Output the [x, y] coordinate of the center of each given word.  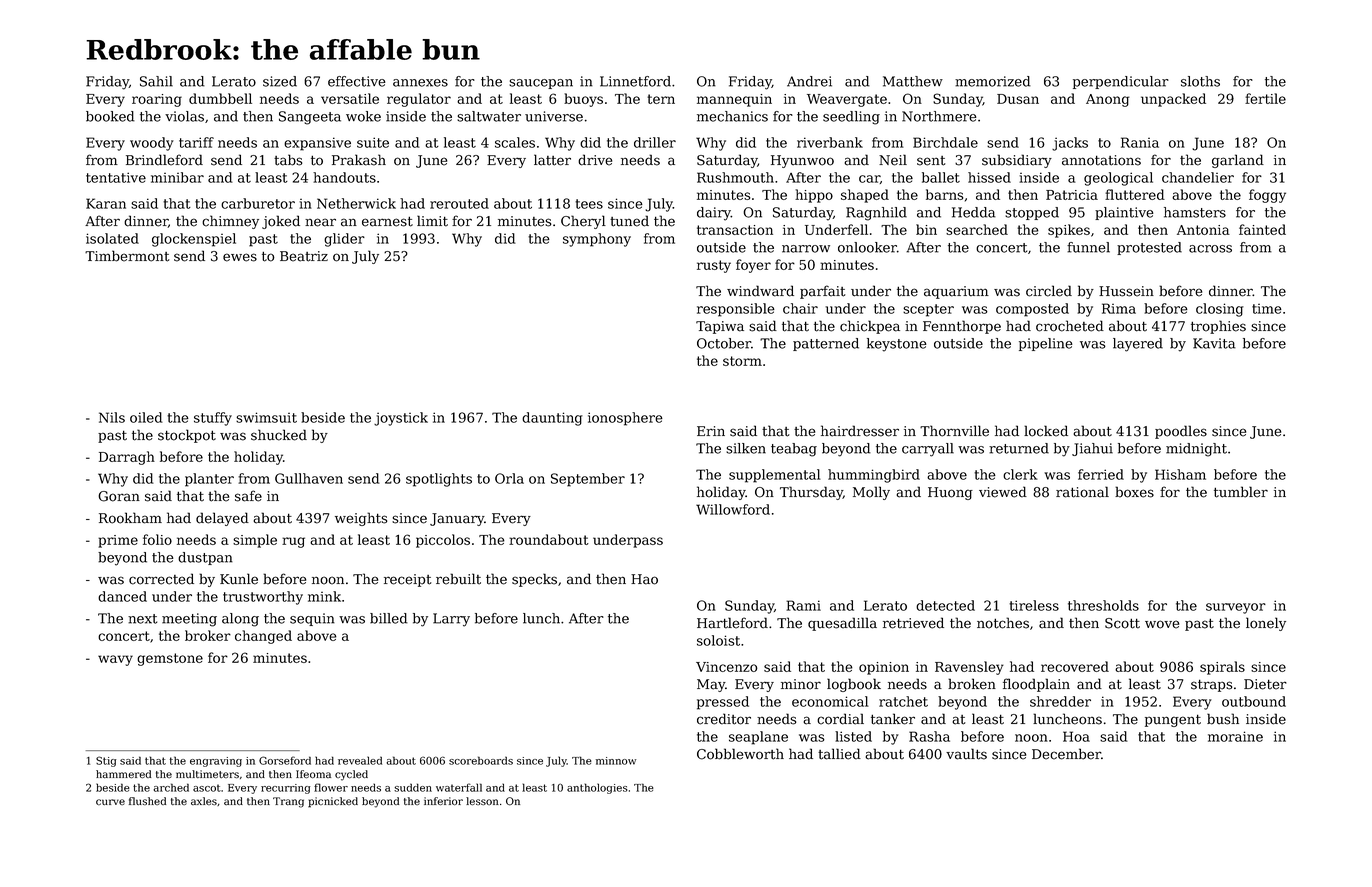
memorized [993, 81]
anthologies [597, 788]
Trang [288, 802]
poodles [1181, 432]
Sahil [156, 81]
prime [118, 541]
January [457, 519]
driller [655, 142]
